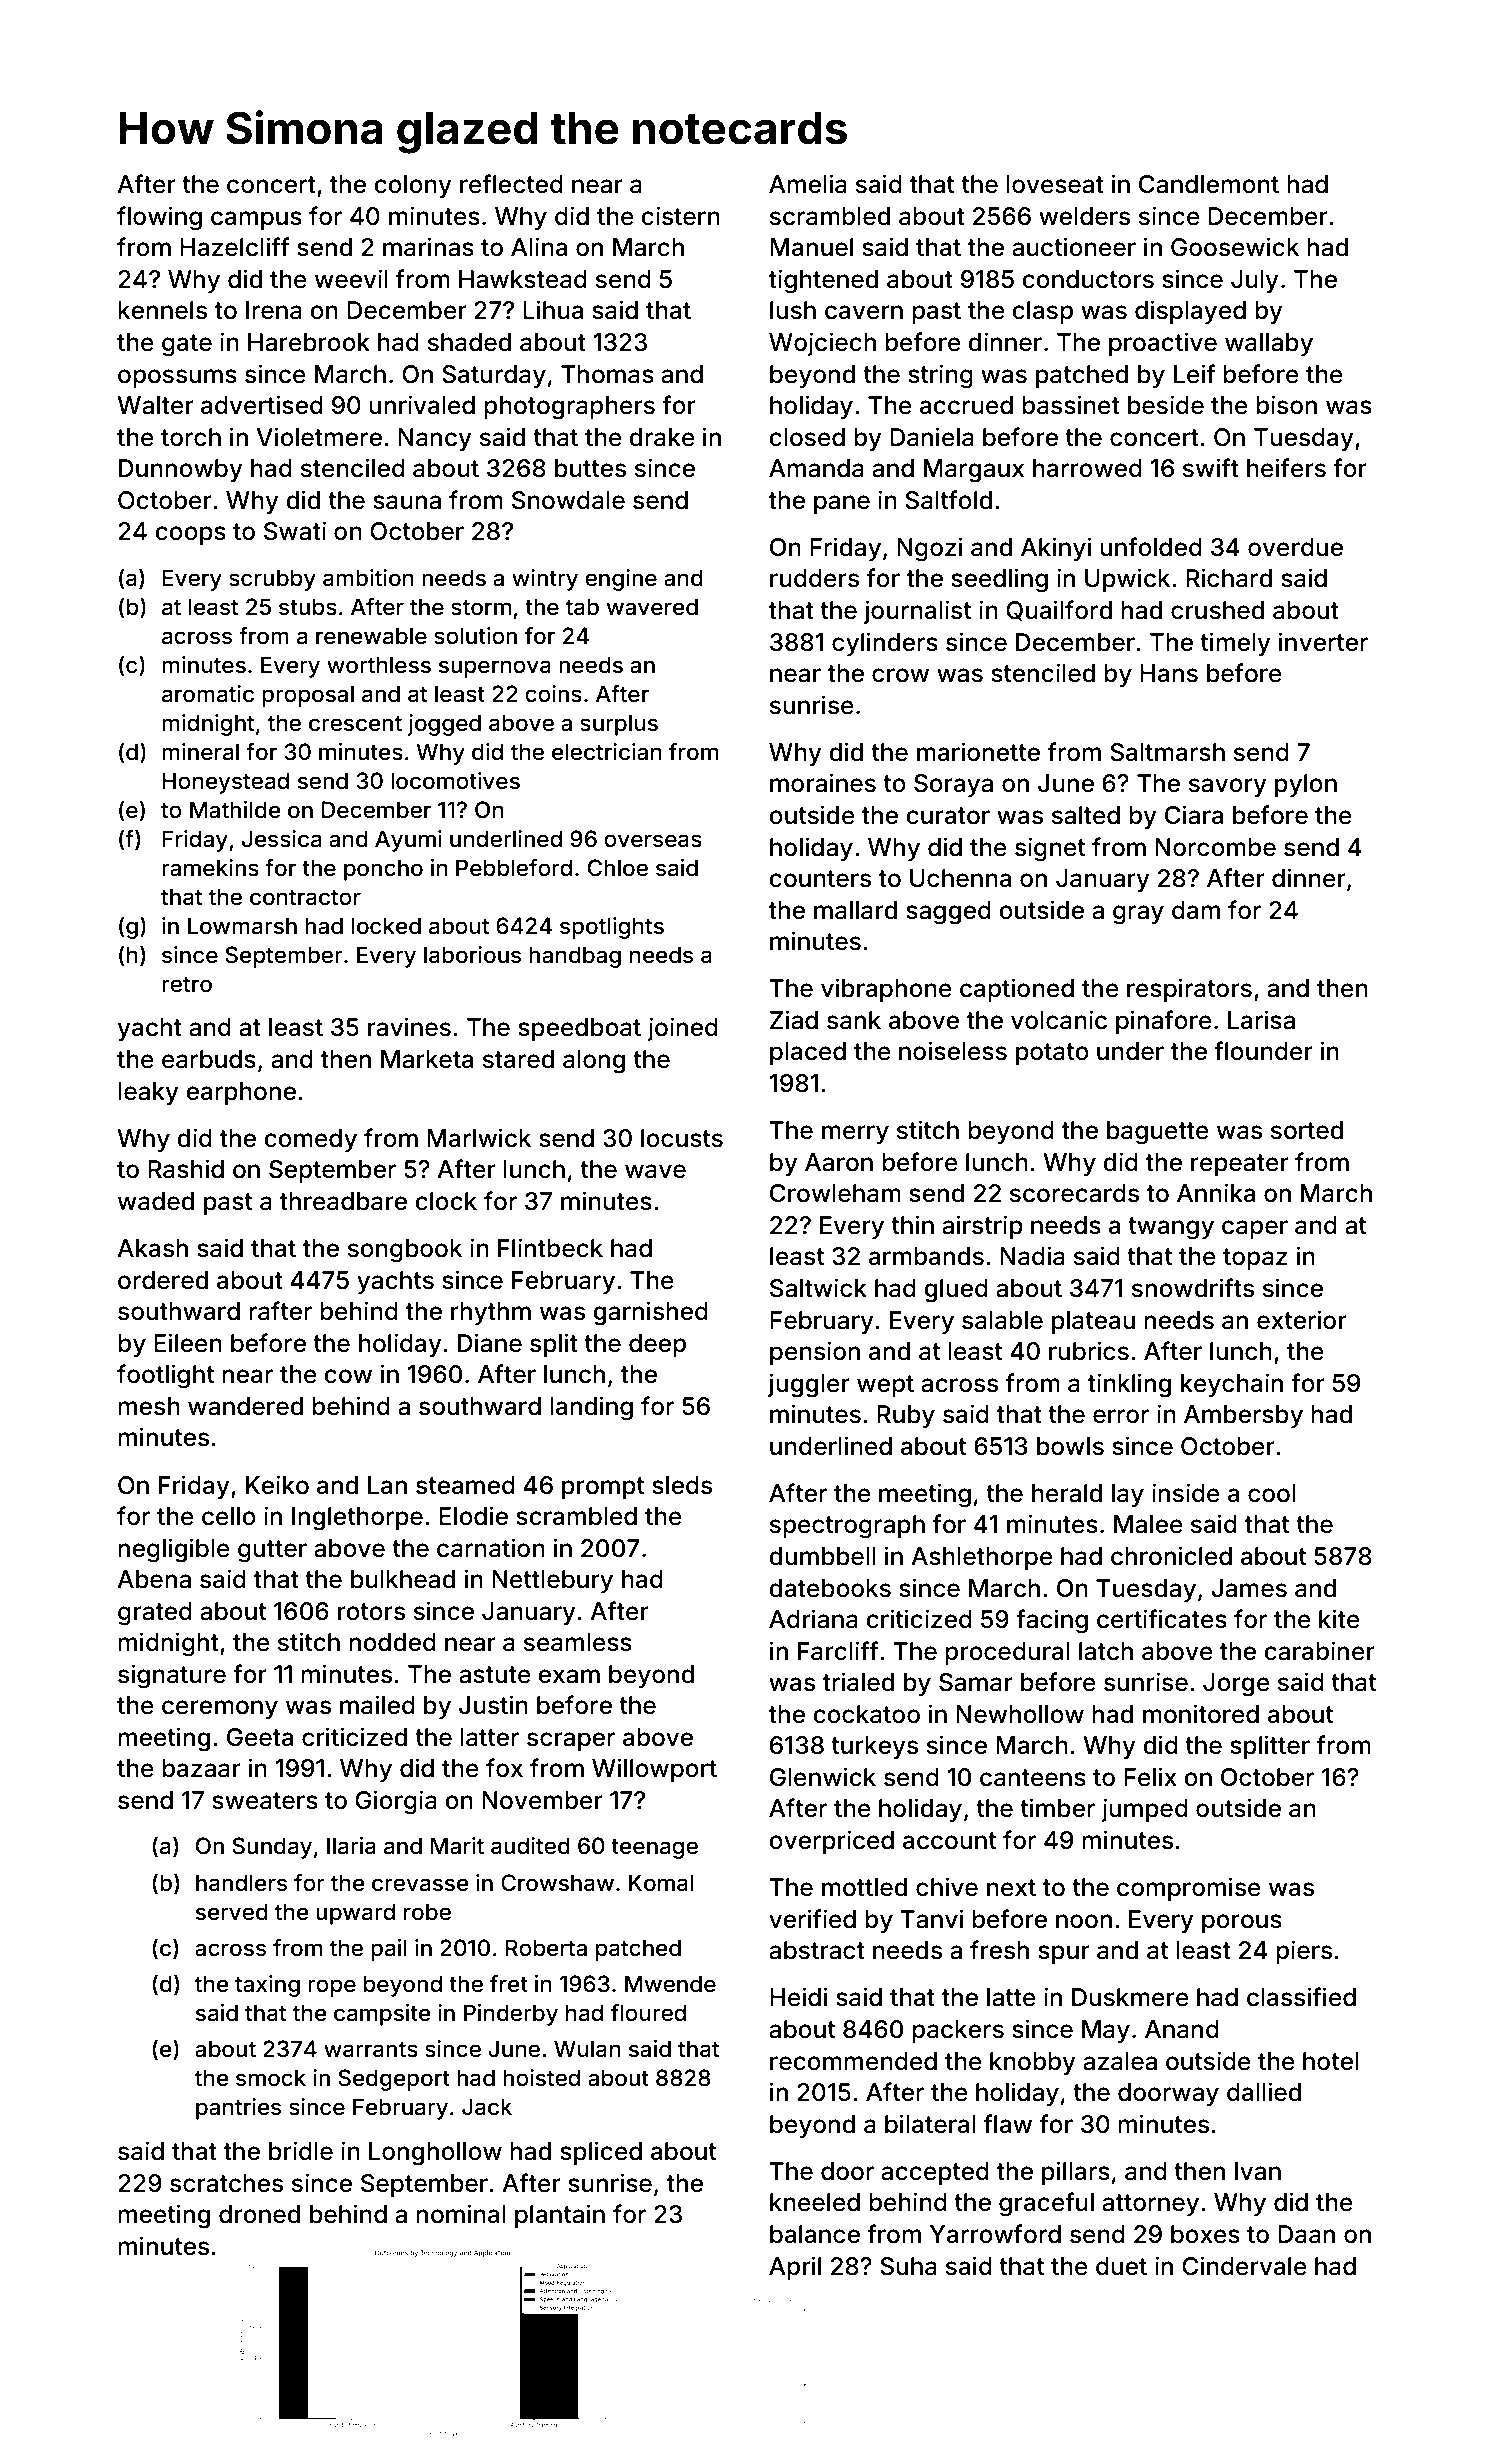  Describe the element at coordinates (1182, 2029) in the screenshot. I see `Anand` at that location.
